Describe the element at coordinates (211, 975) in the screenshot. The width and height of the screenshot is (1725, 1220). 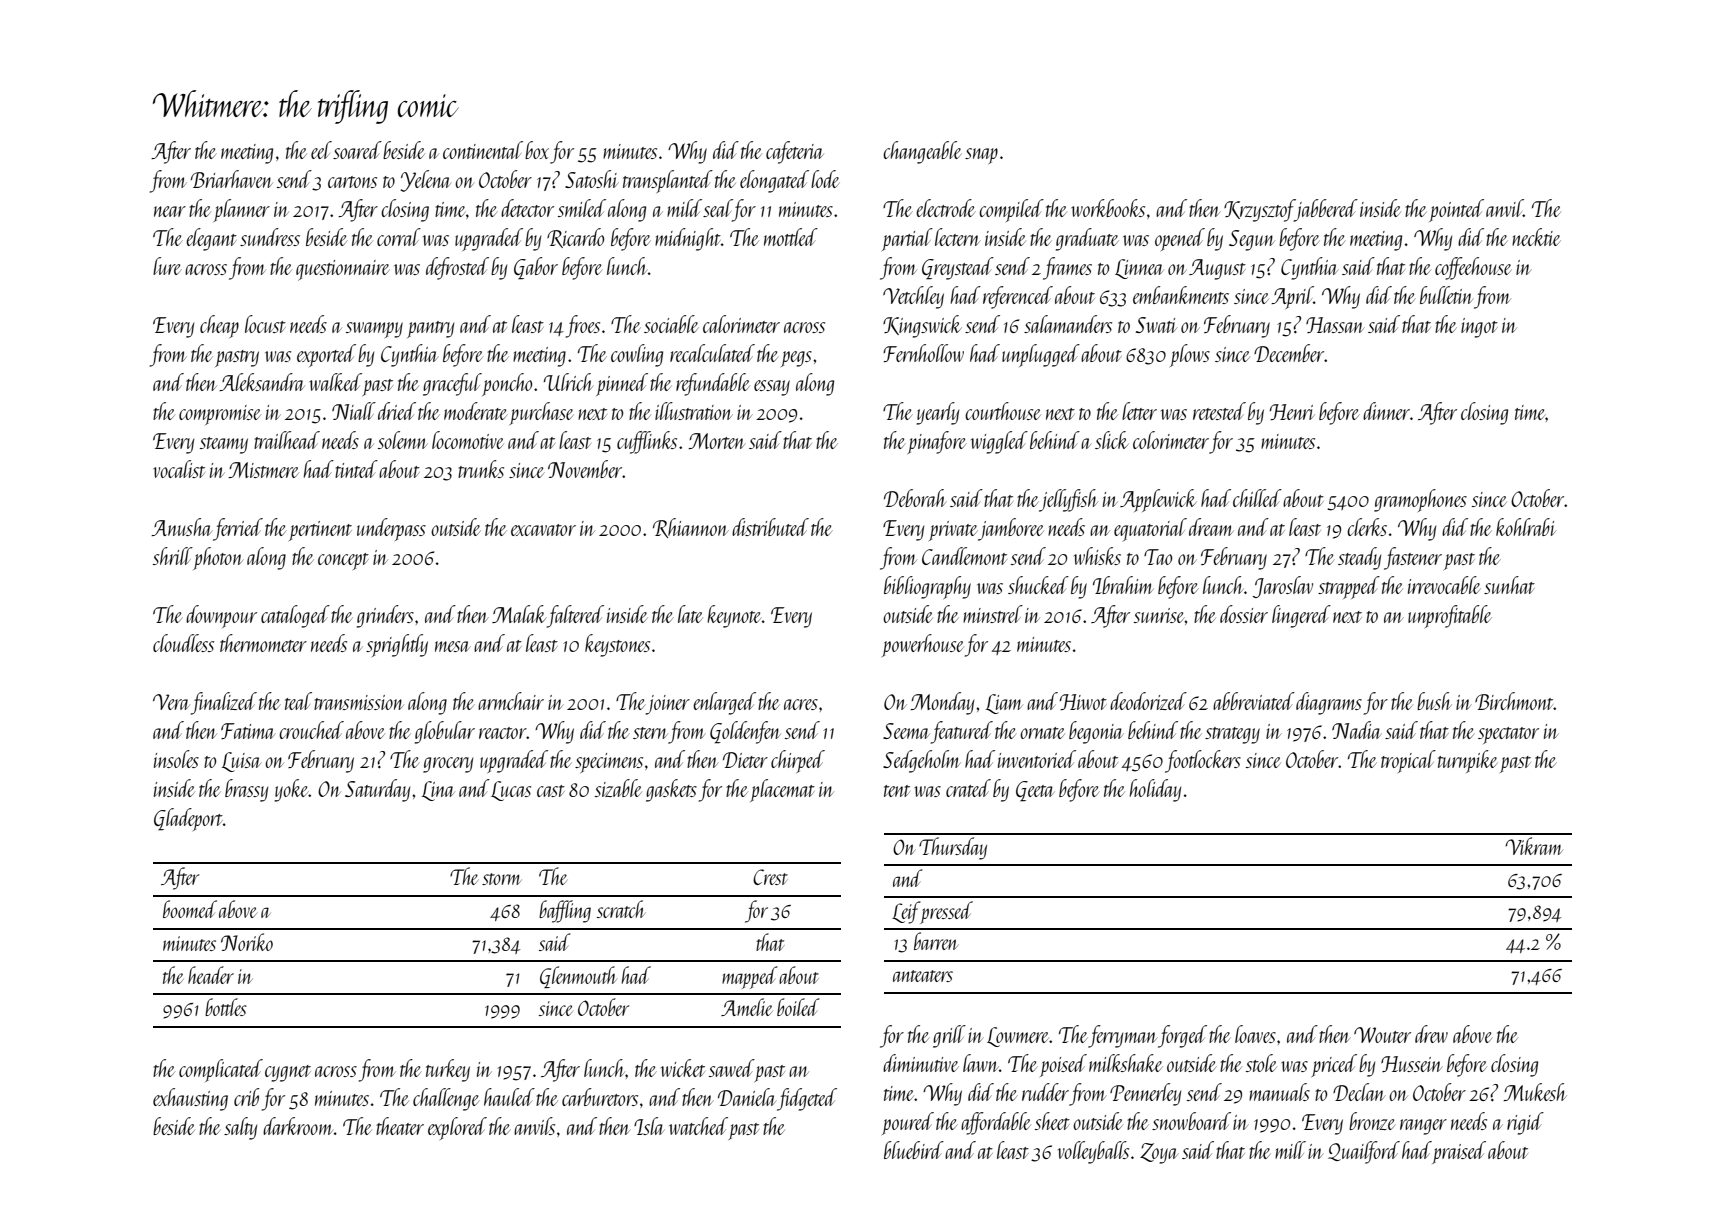
I see `header` at that location.
